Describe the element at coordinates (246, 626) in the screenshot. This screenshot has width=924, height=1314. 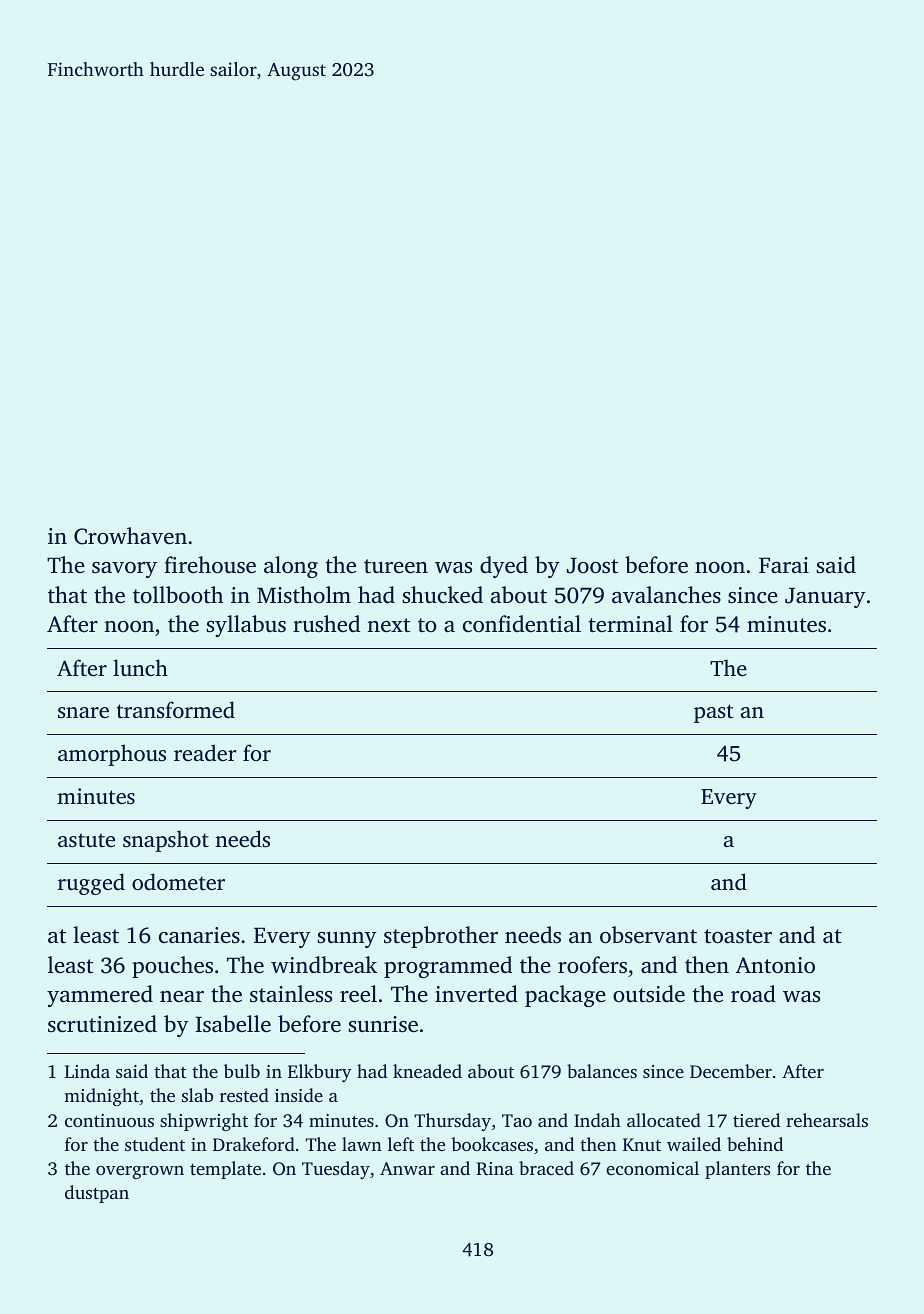
I see `syllabus` at that location.
